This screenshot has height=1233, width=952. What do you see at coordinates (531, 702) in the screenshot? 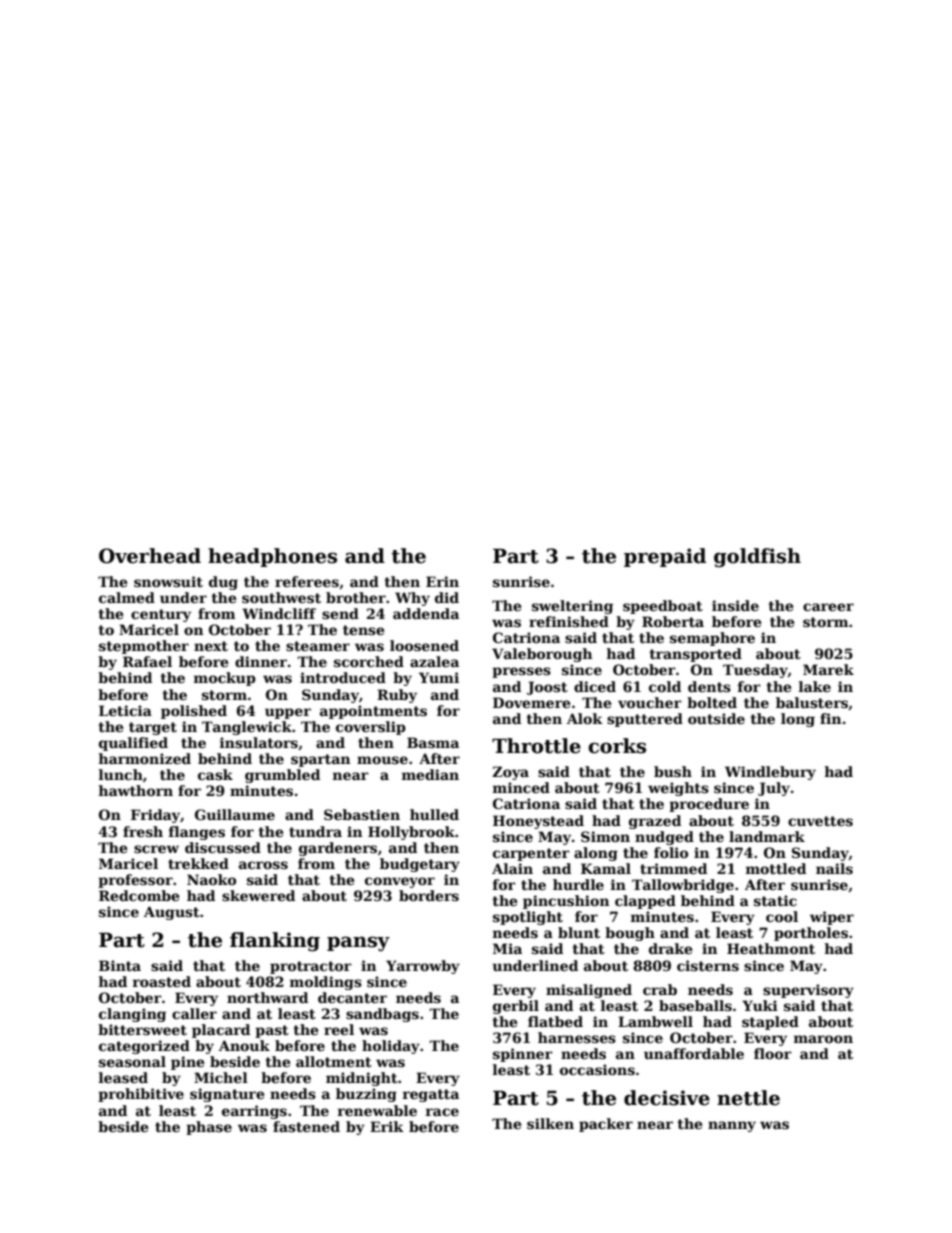
I see `Dovemere` at bounding box center [531, 702].
